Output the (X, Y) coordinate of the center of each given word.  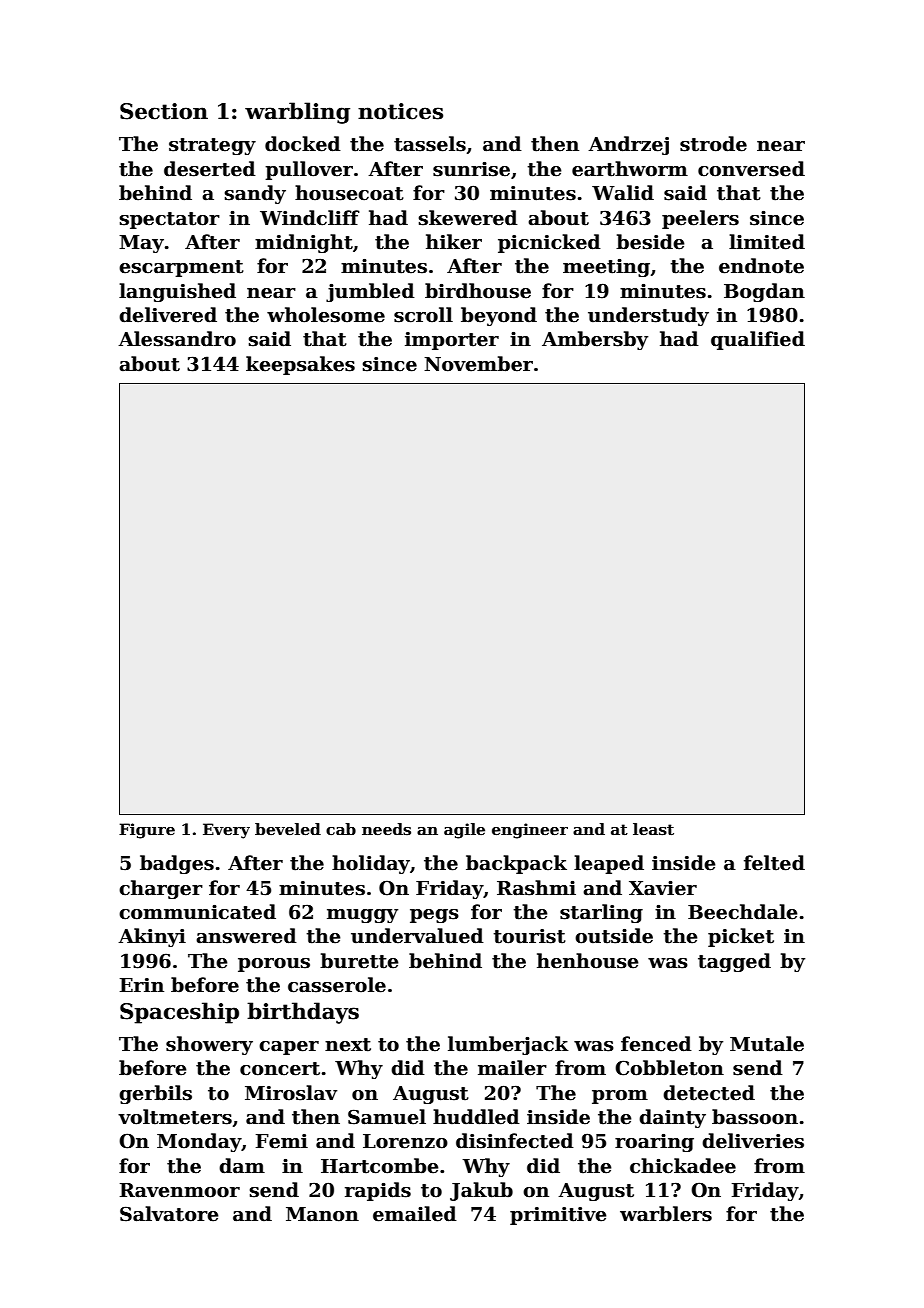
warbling (297, 113)
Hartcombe (379, 1166)
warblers (666, 1214)
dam (242, 1166)
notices (400, 111)
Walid (623, 193)
